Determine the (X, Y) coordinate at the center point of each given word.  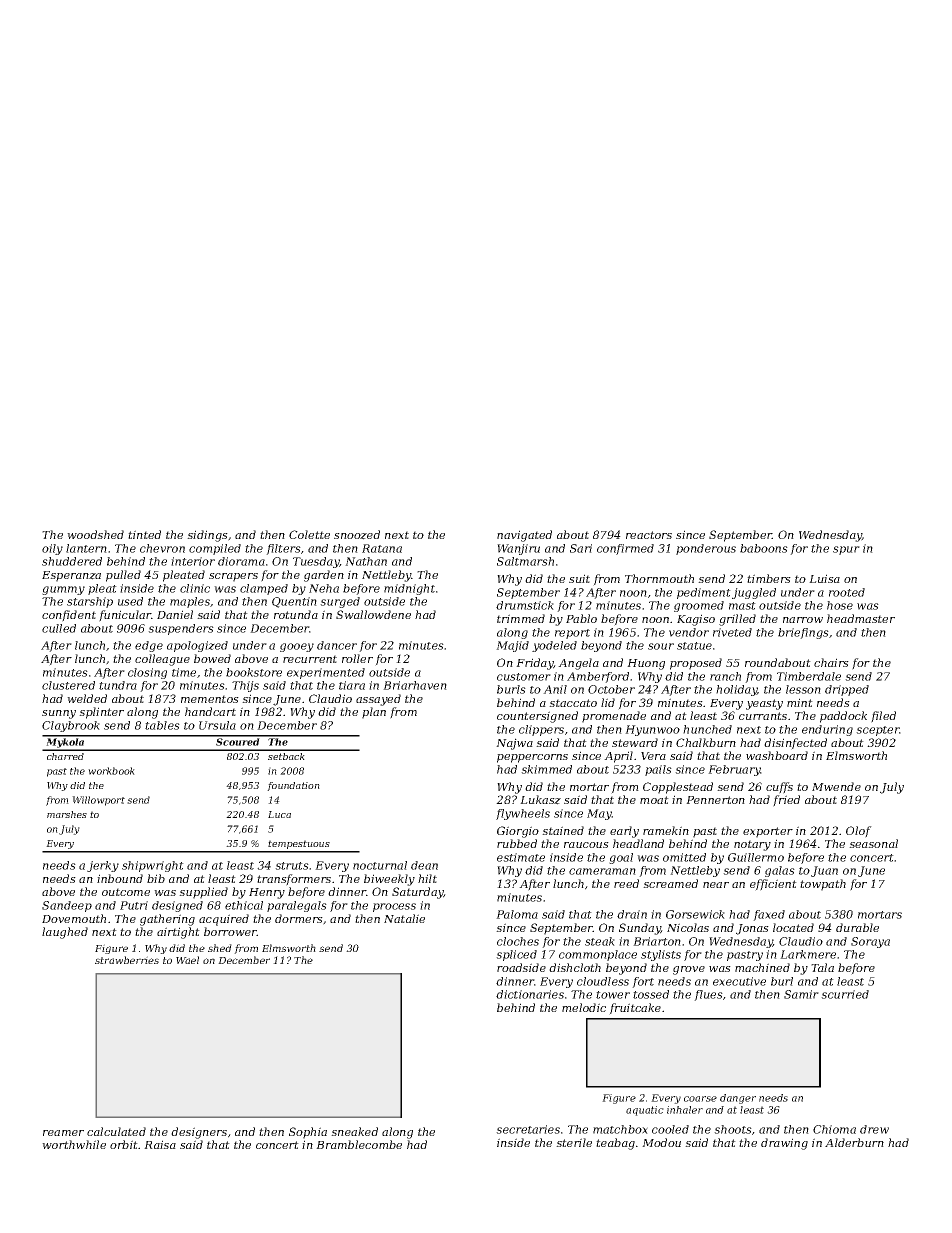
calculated (116, 1131)
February (734, 770)
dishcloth (575, 967)
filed (883, 717)
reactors (649, 535)
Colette (309, 534)
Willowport (98, 801)
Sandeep (67, 906)
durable (857, 927)
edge (149, 646)
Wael (187, 960)
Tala (822, 967)
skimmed (546, 769)
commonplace (598, 955)
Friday (534, 664)
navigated (524, 536)
